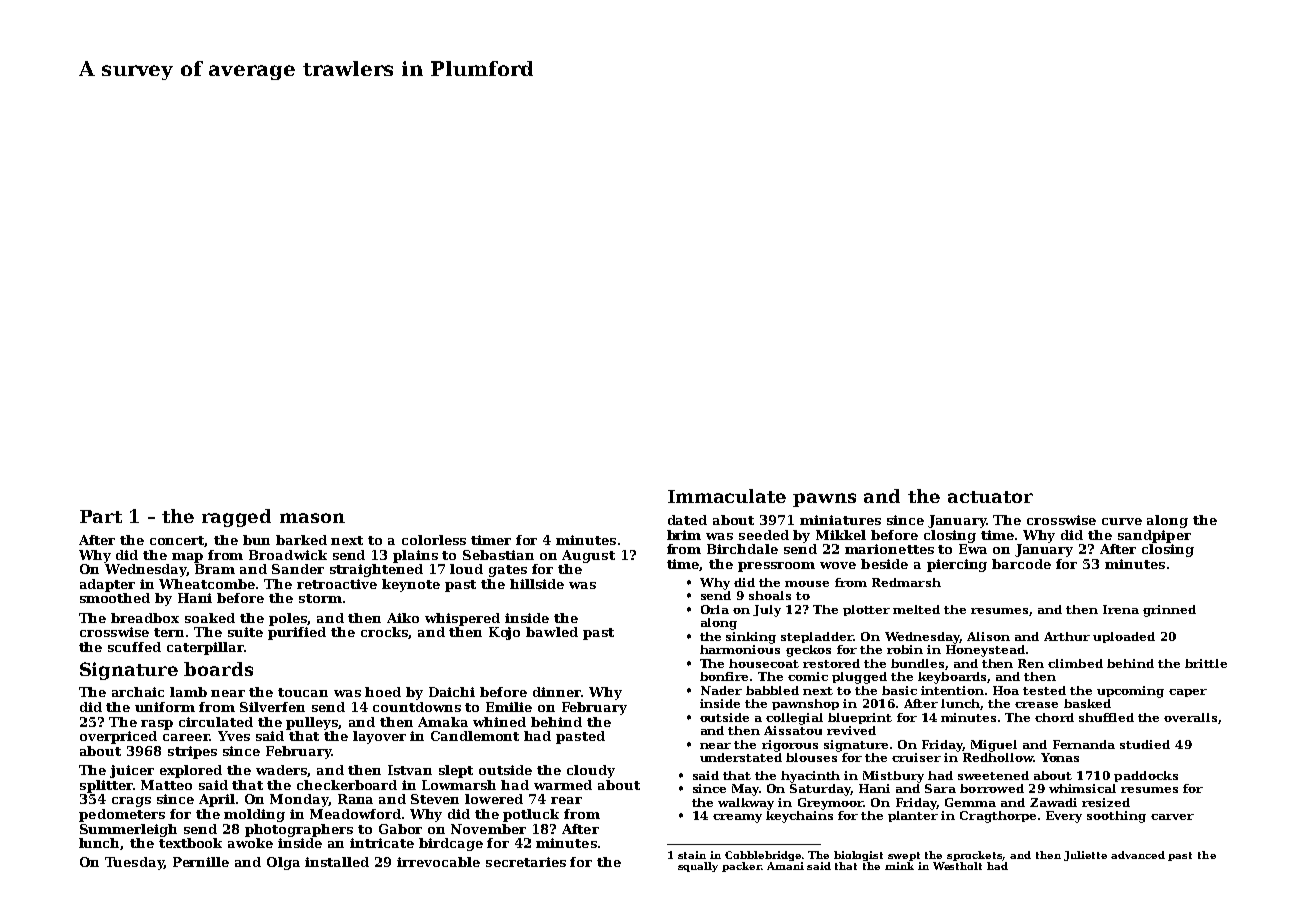 The height and width of the screenshot is (924, 1308). Describe the element at coordinates (1060, 757) in the screenshot. I see `Yonas` at that location.
